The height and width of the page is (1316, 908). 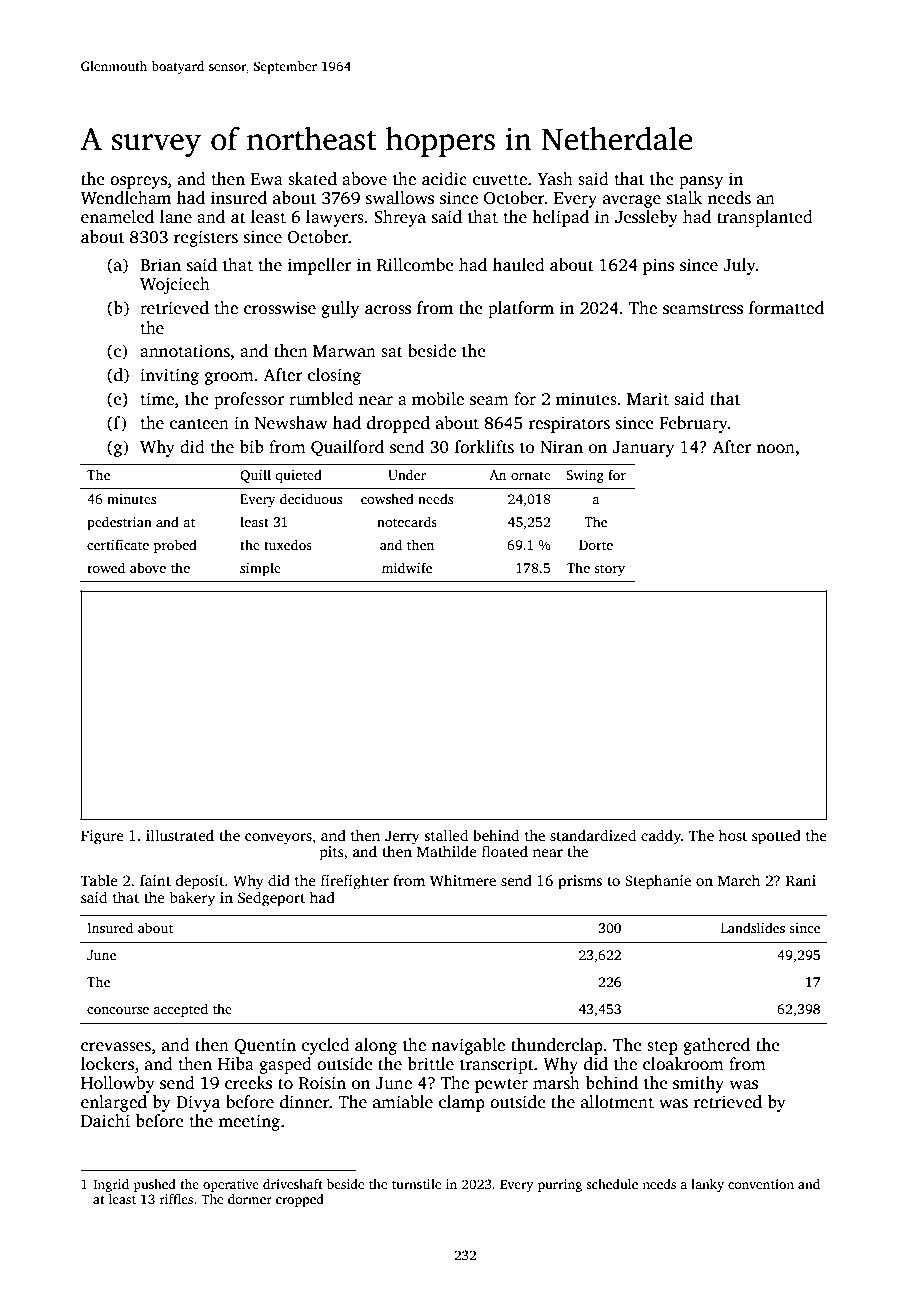 I want to click on acidic, so click(x=444, y=179).
